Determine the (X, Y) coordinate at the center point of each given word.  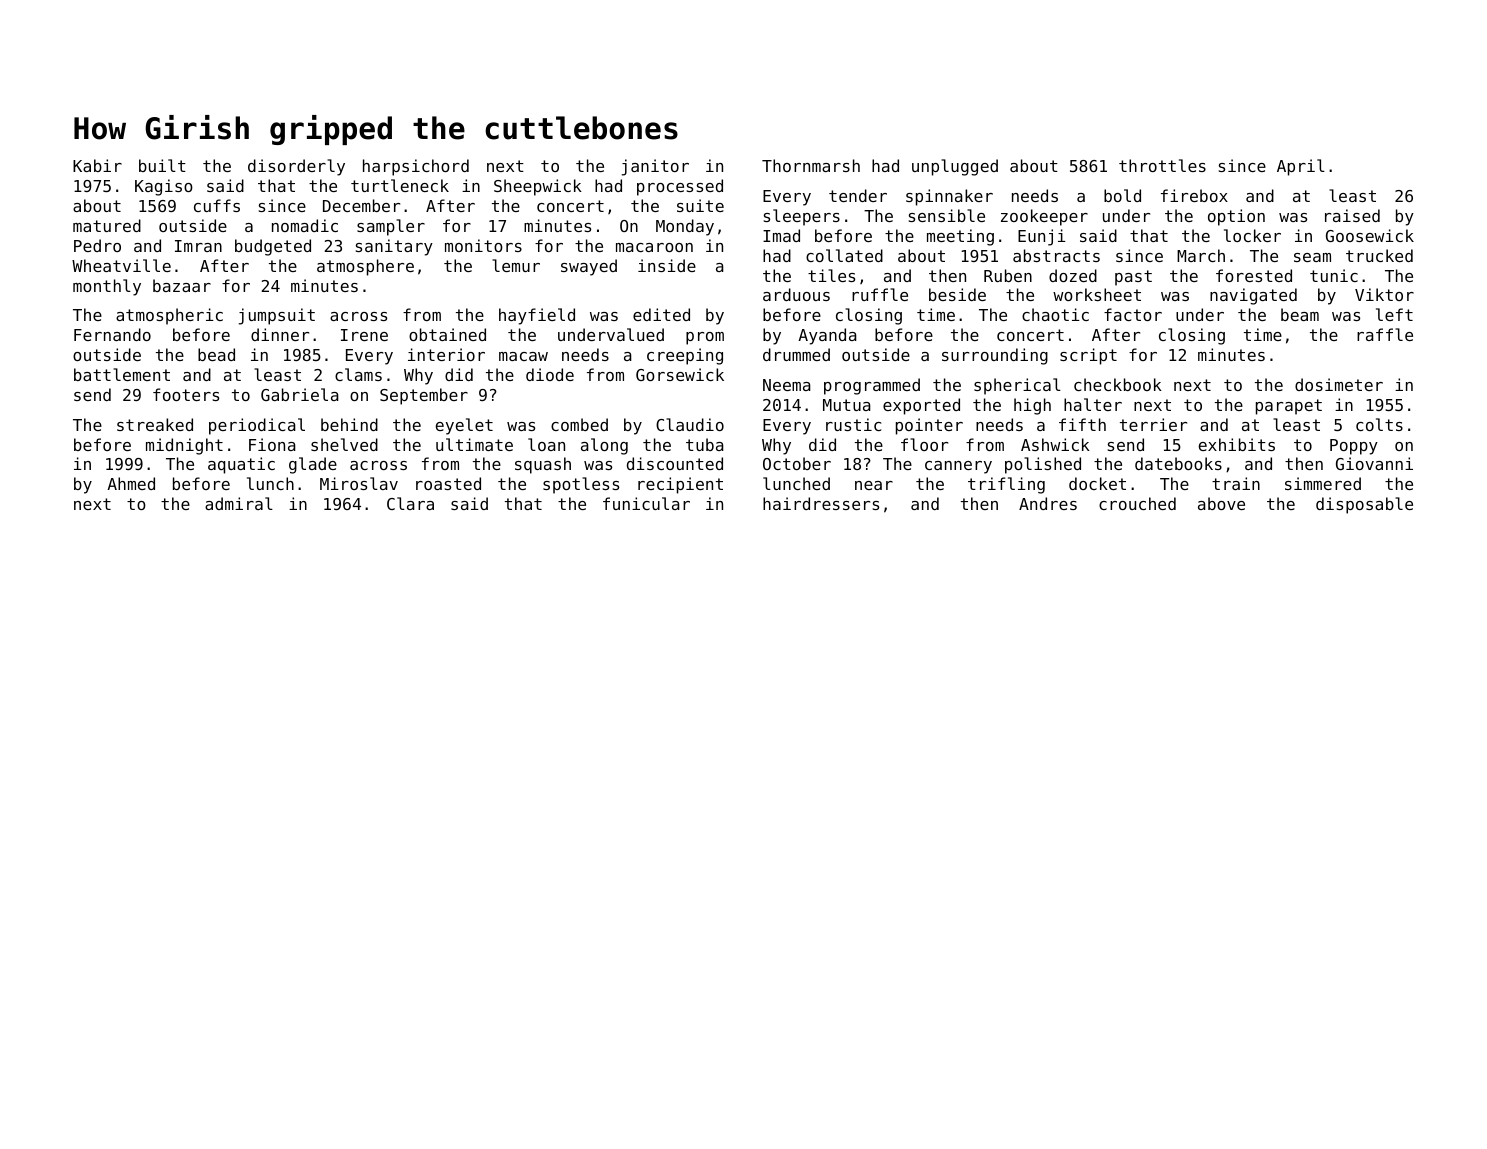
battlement (122, 374)
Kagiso (164, 187)
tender (858, 195)
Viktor (1384, 294)
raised (1352, 215)
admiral (239, 503)
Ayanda (827, 336)
